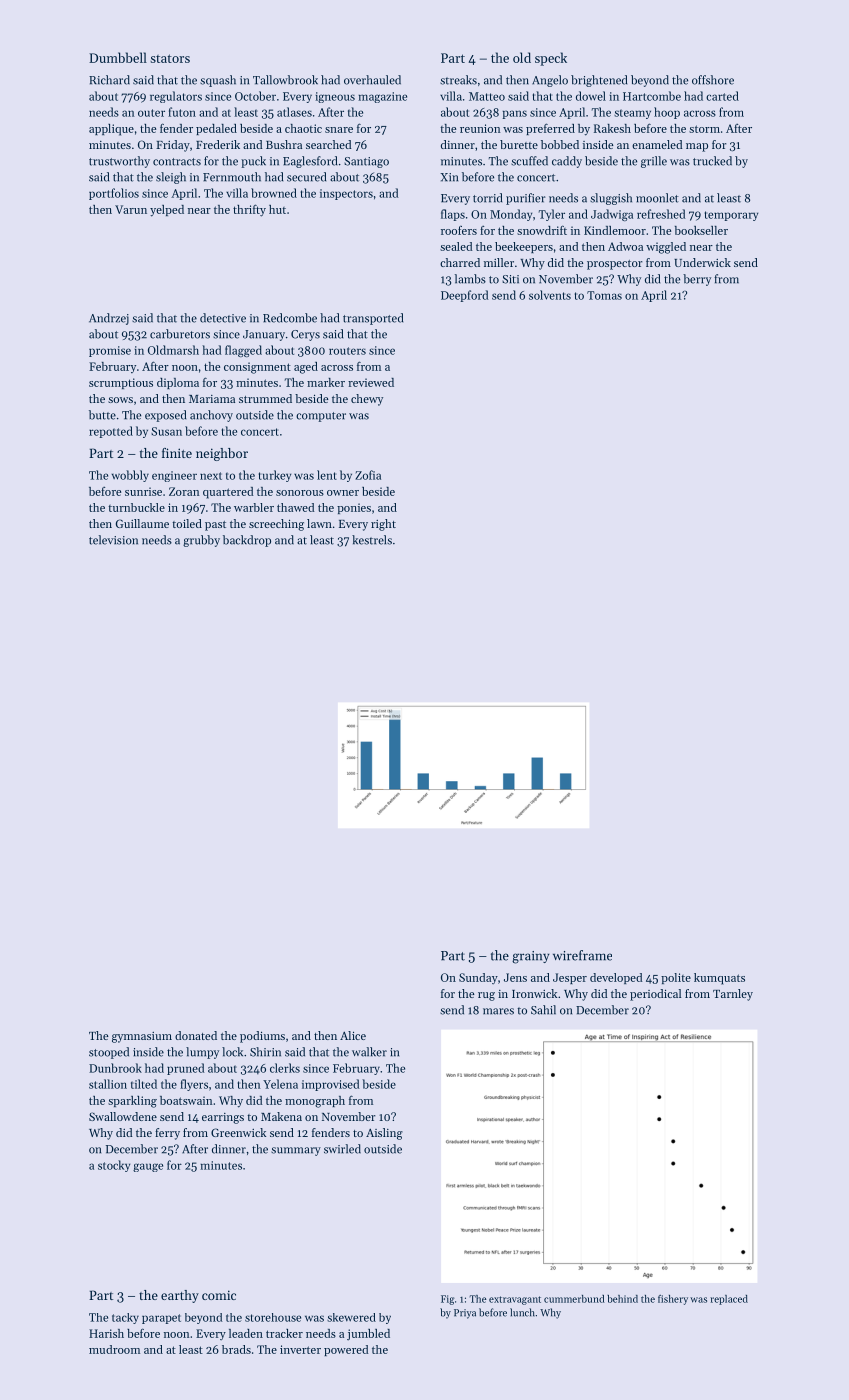 This document has height=1400, width=849. I want to click on lawn, so click(319, 523).
